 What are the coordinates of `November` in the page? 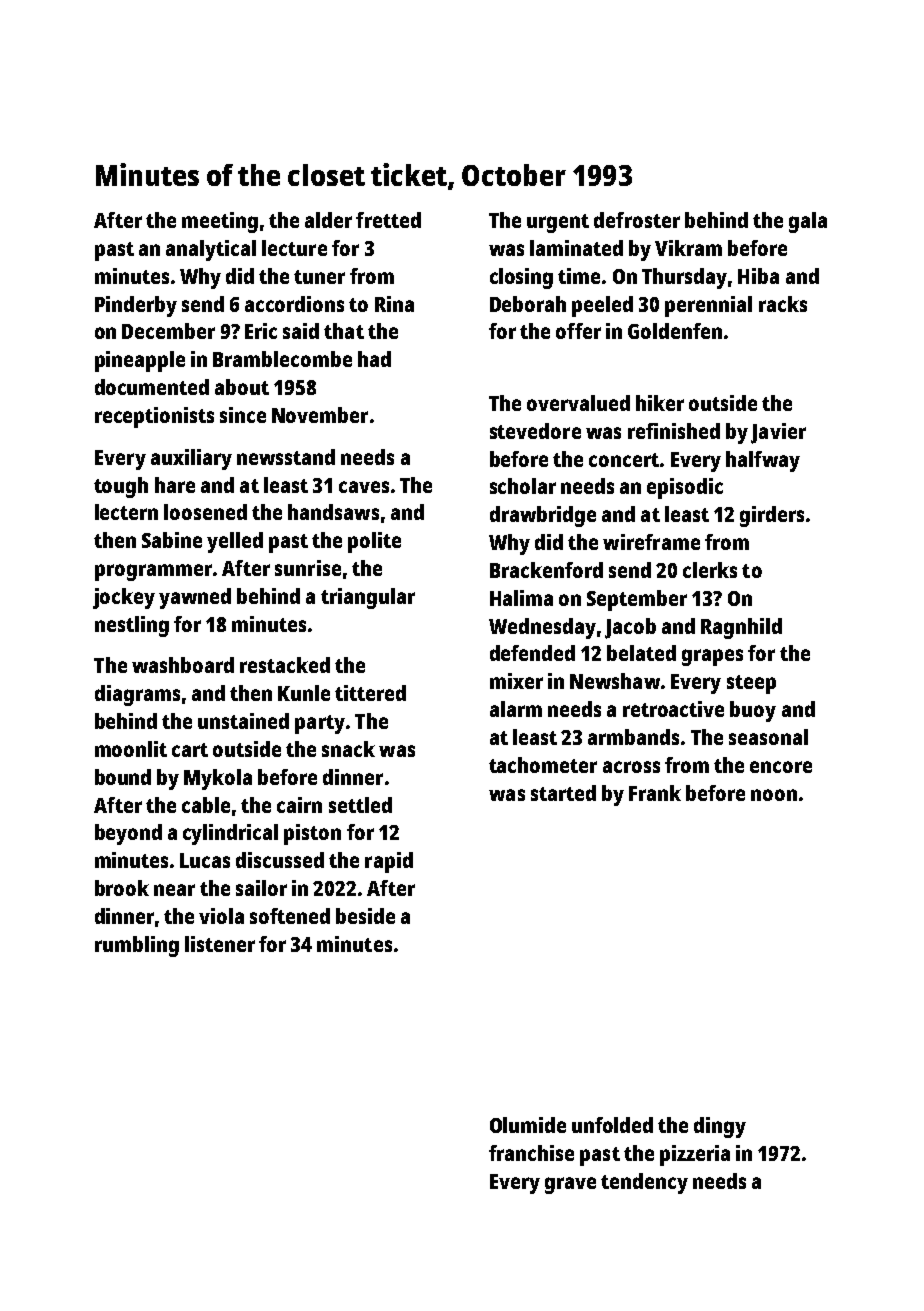 It's located at (320, 415).
